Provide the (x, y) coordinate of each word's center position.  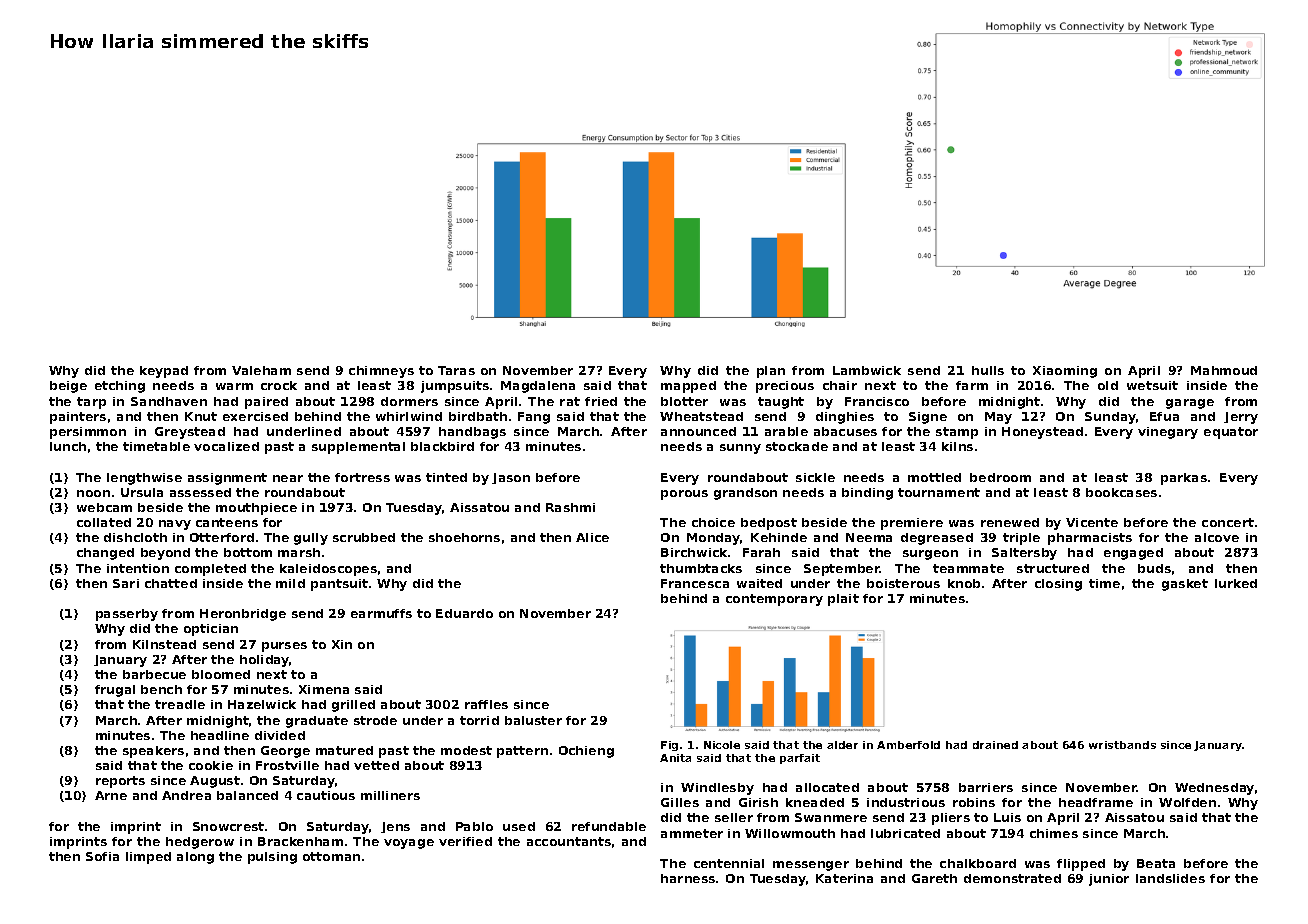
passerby (127, 615)
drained (995, 745)
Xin (342, 644)
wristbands (1122, 745)
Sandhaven (169, 401)
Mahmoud (1224, 370)
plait (843, 600)
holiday (265, 661)
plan (771, 372)
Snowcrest (228, 826)
